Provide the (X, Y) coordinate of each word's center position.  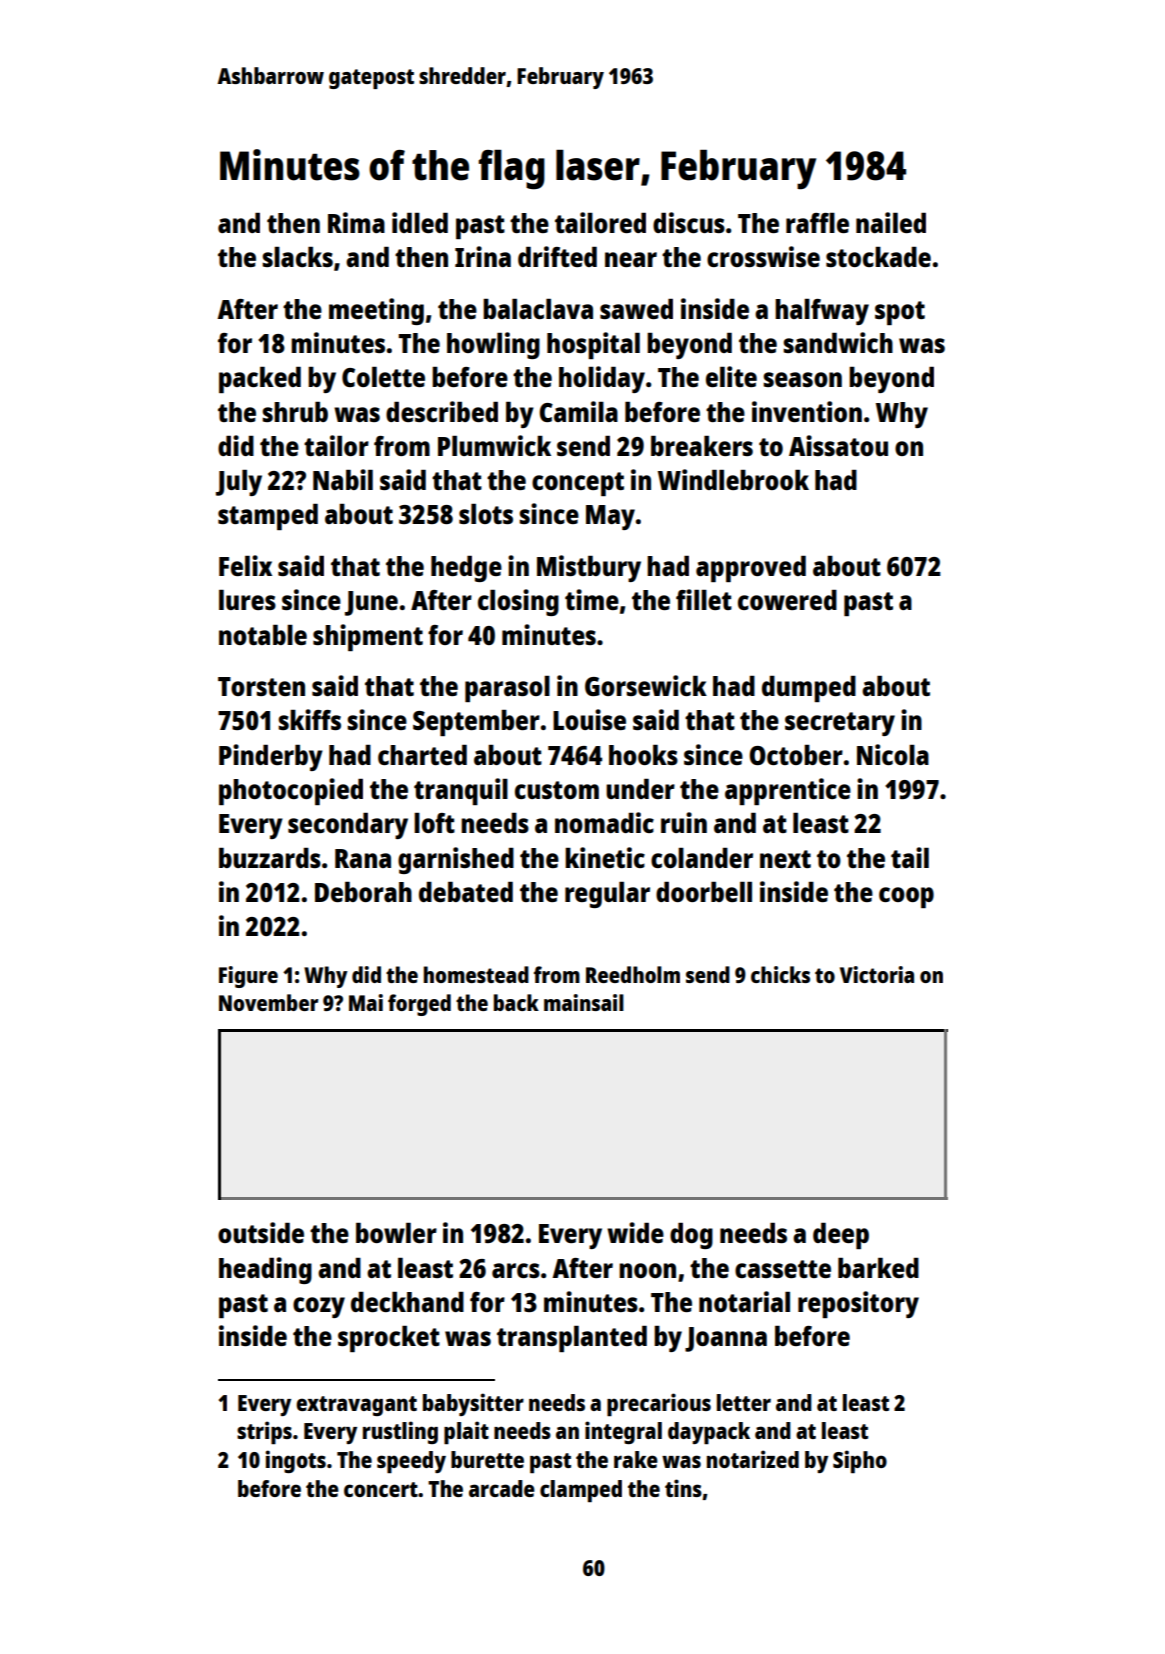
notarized (753, 1459)
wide (635, 1232)
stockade (878, 257)
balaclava (538, 309)
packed (260, 380)
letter (744, 1402)
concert (381, 1489)
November (268, 1002)
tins (683, 1488)
